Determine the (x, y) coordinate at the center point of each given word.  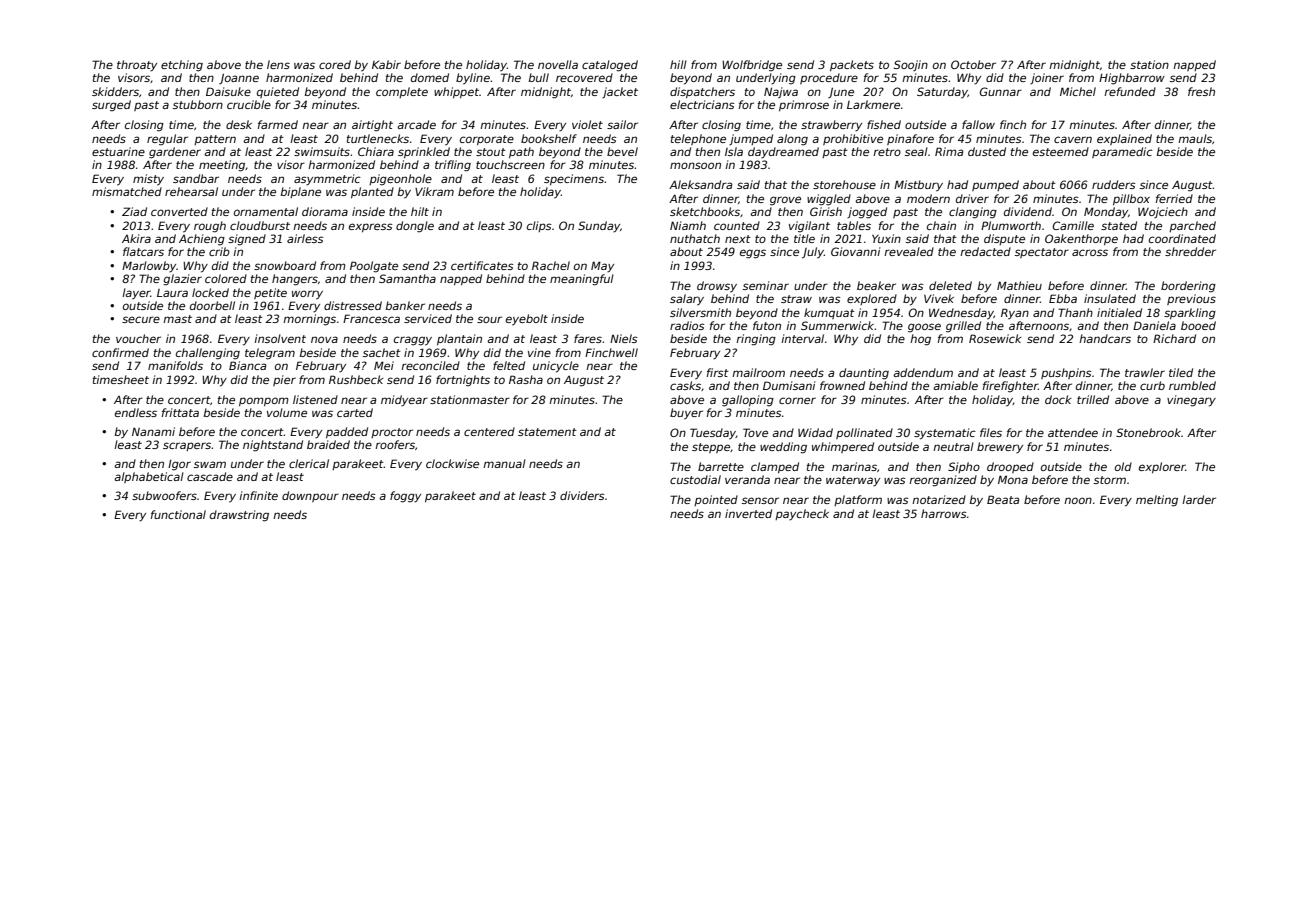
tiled (1181, 372)
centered (489, 431)
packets (852, 65)
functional (178, 514)
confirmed (120, 352)
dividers (582, 495)
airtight (372, 126)
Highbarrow (1132, 79)
